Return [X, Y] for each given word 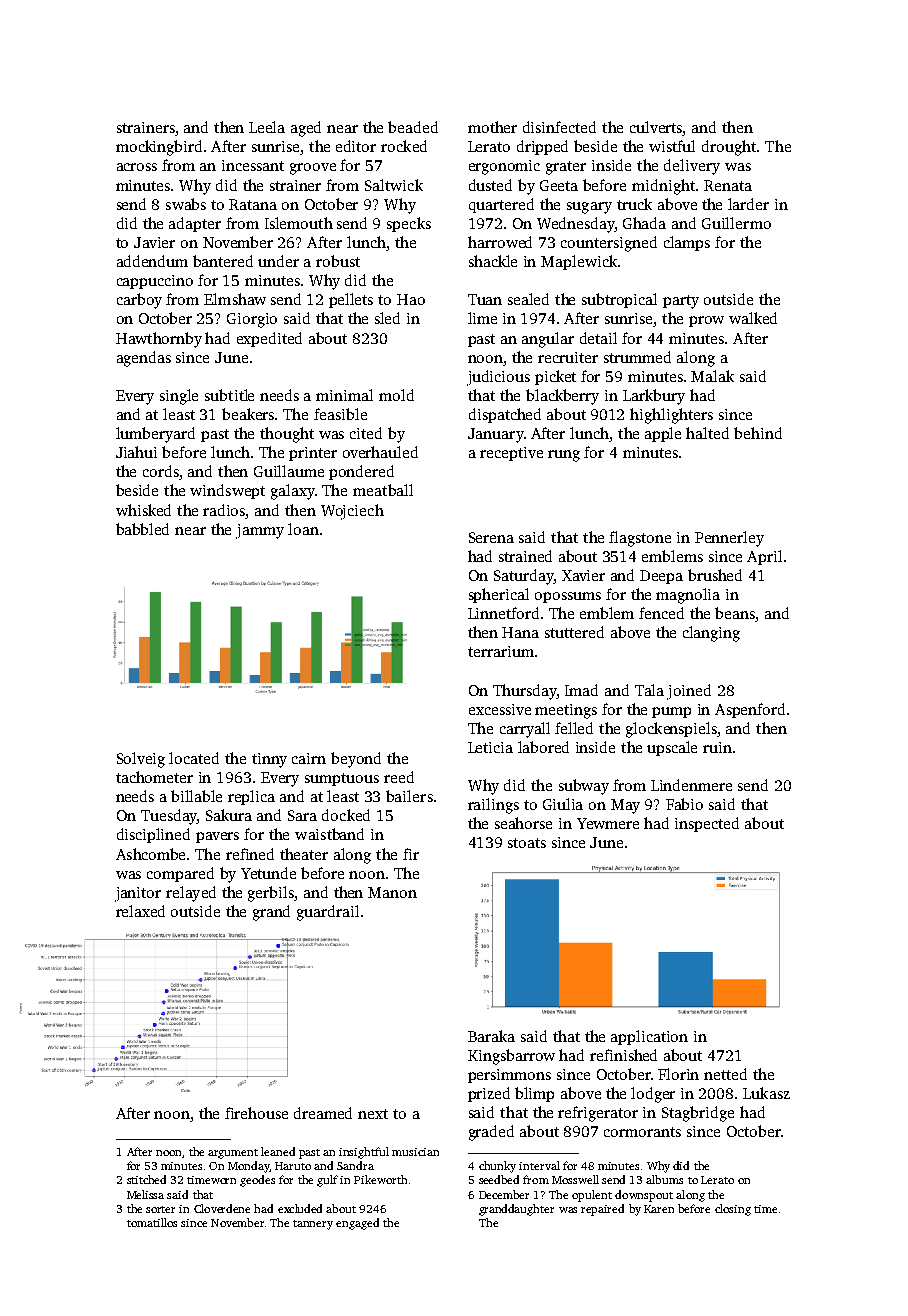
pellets [351, 300]
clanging [711, 634]
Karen [659, 1209]
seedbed [499, 1179]
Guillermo [736, 223]
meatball [383, 490]
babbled [142, 529]
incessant [253, 165]
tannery [313, 1225]
